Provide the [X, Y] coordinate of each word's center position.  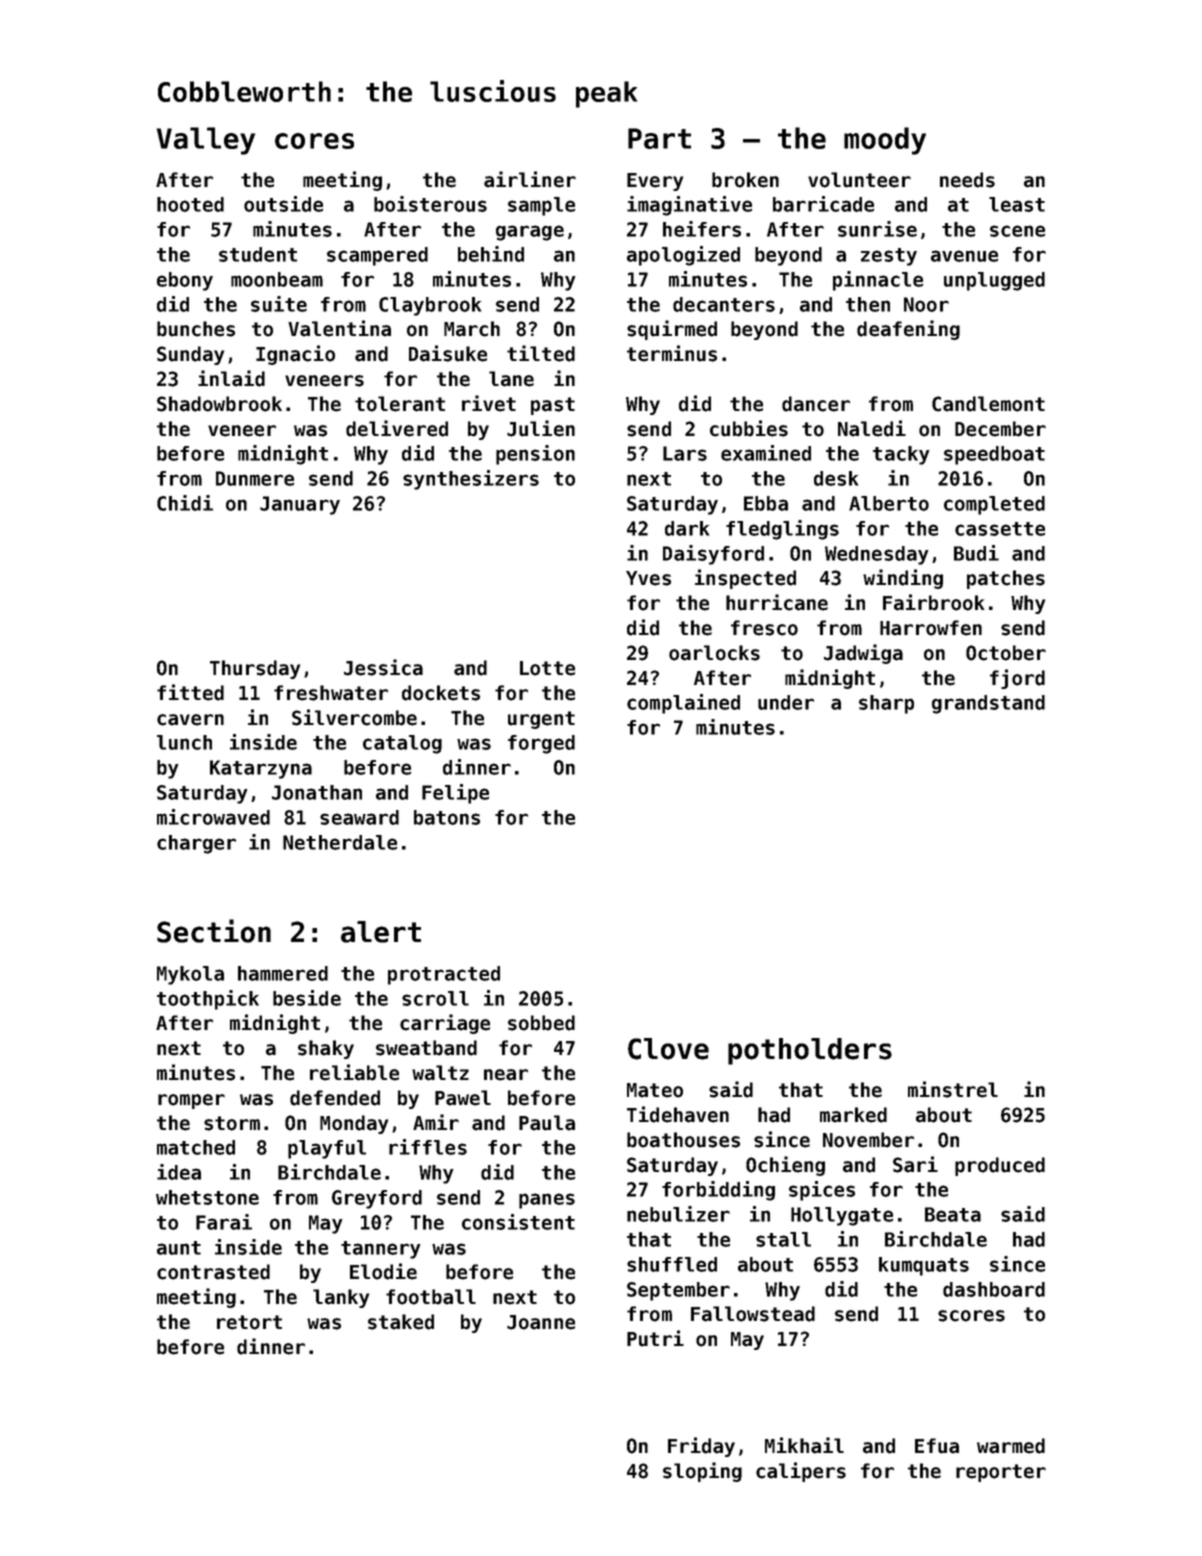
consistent [518, 1222]
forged [541, 744]
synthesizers [471, 480]
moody [885, 141]
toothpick [208, 1000]
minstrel [953, 1089]
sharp [886, 704]
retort [249, 1322]
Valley [206, 141]
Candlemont [988, 404]
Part [659, 138]
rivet [489, 403]
